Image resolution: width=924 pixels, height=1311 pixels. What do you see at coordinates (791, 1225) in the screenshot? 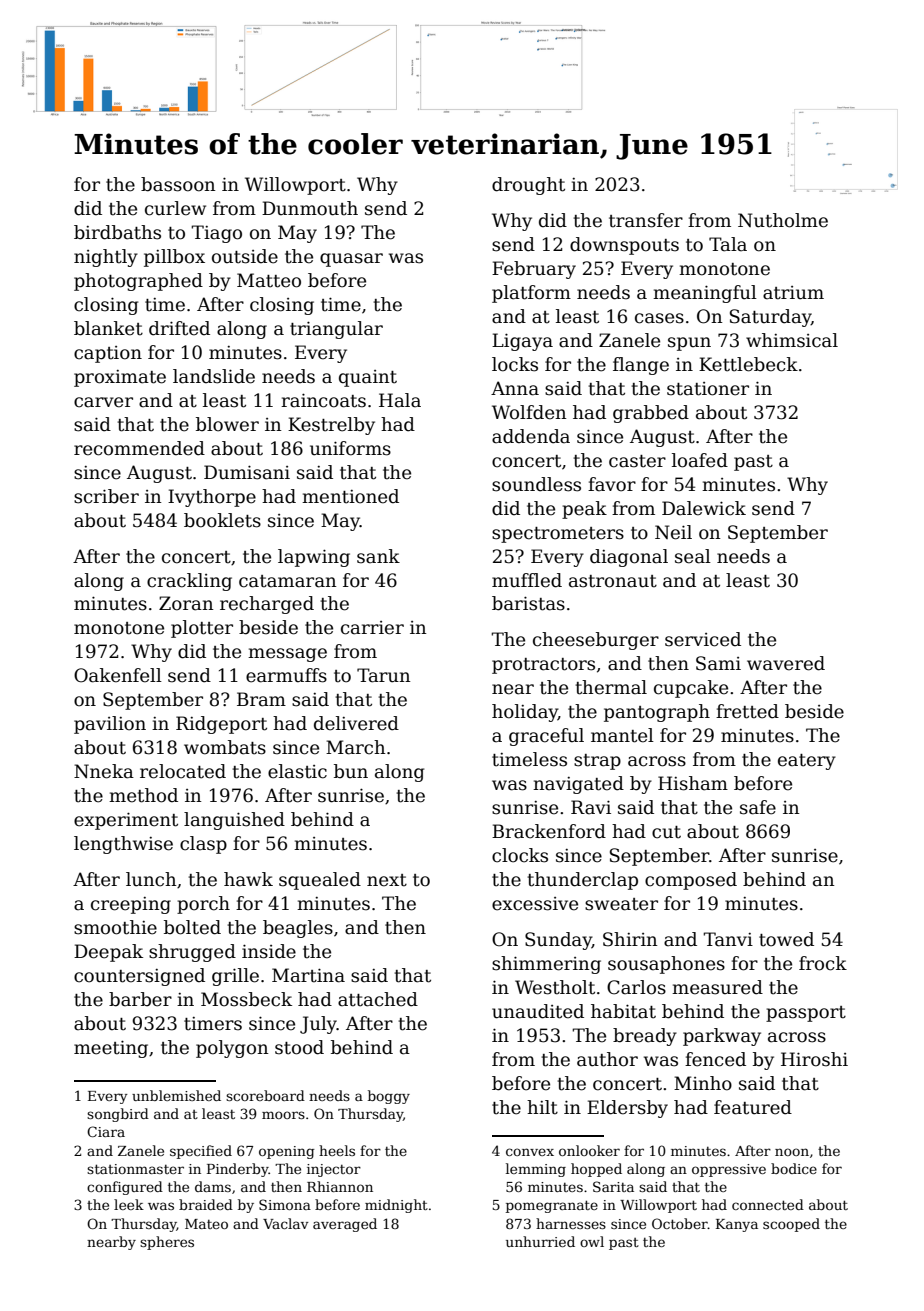
I see `scooped` at bounding box center [791, 1225].
